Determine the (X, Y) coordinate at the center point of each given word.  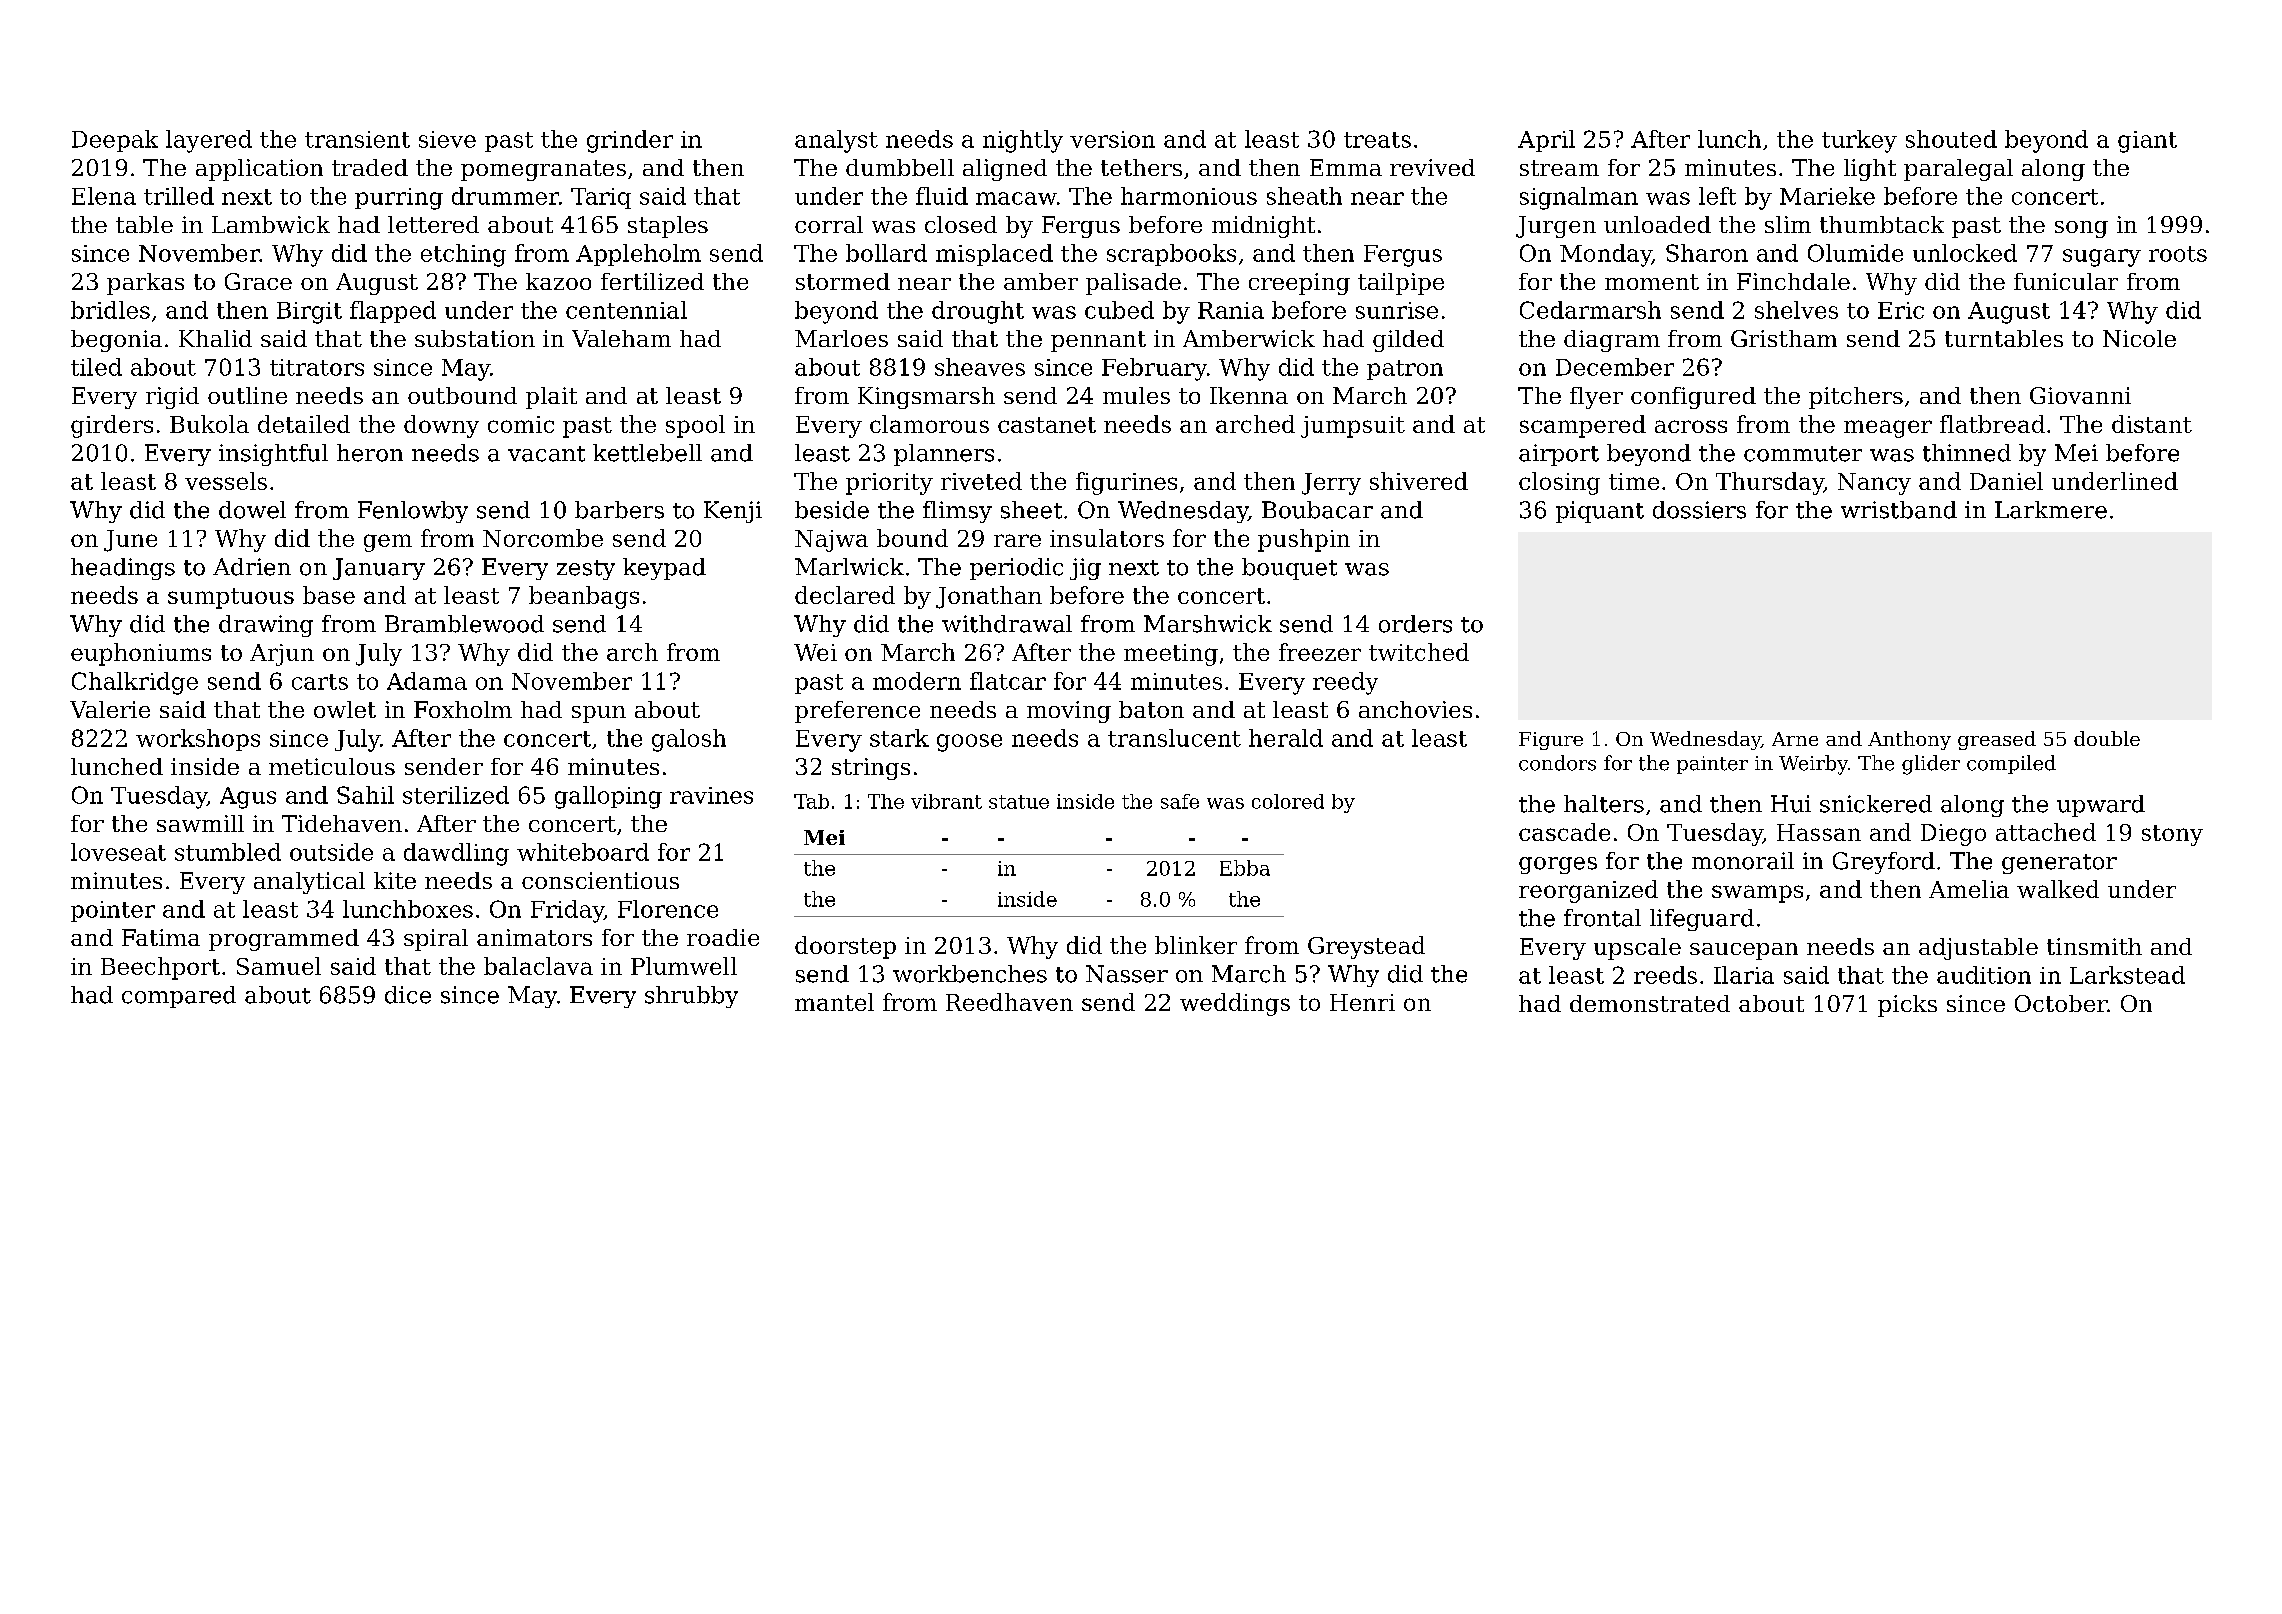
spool (695, 426)
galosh (689, 740)
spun (599, 714)
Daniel (2006, 481)
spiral (436, 940)
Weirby (1813, 765)
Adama (427, 681)
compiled (2011, 764)
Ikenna (1249, 395)
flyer (1596, 398)
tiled (96, 367)
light (1870, 170)
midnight (1263, 227)
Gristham (1784, 338)
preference (857, 712)
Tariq (601, 198)
